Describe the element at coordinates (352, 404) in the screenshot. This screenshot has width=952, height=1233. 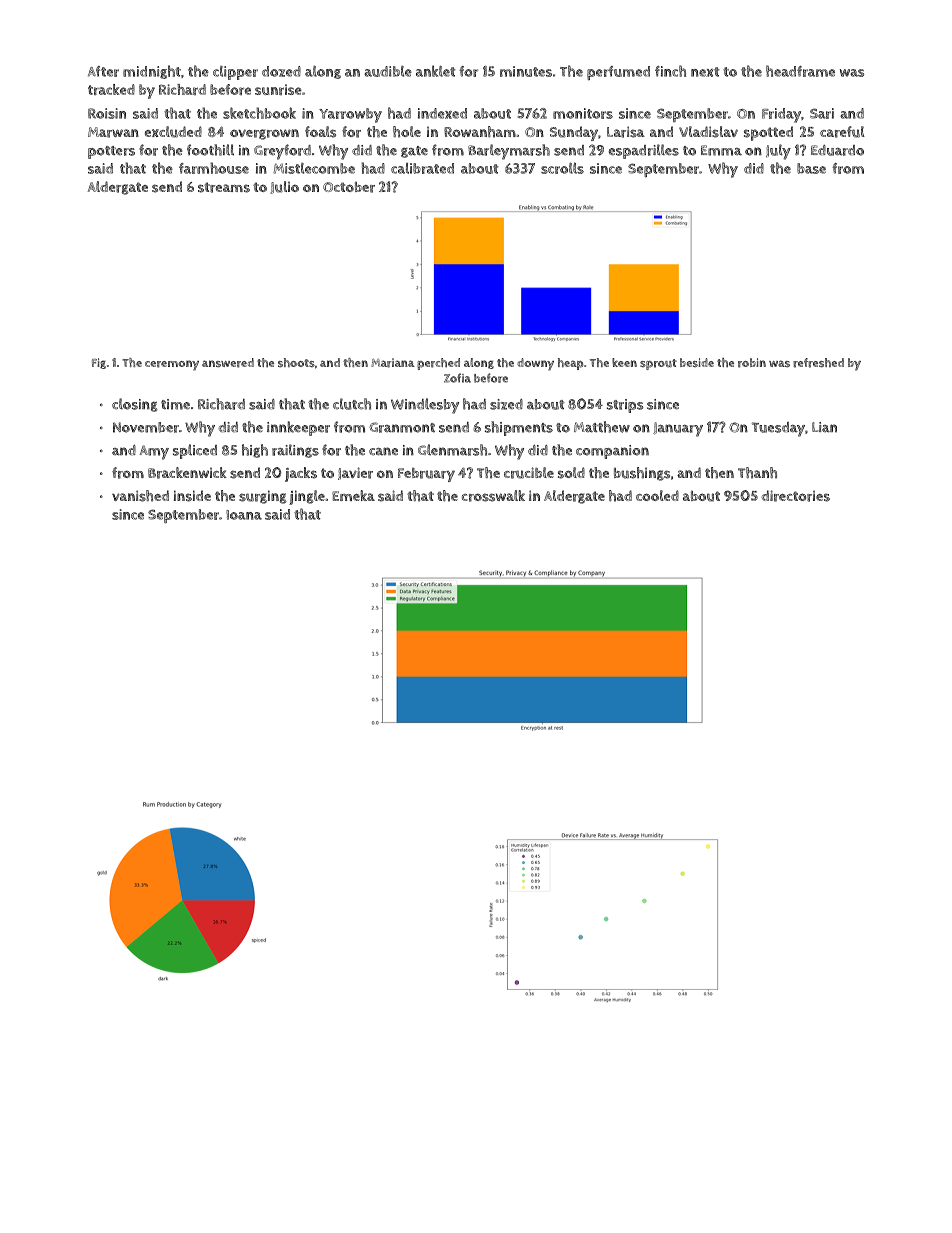
I see `clutch` at that location.
